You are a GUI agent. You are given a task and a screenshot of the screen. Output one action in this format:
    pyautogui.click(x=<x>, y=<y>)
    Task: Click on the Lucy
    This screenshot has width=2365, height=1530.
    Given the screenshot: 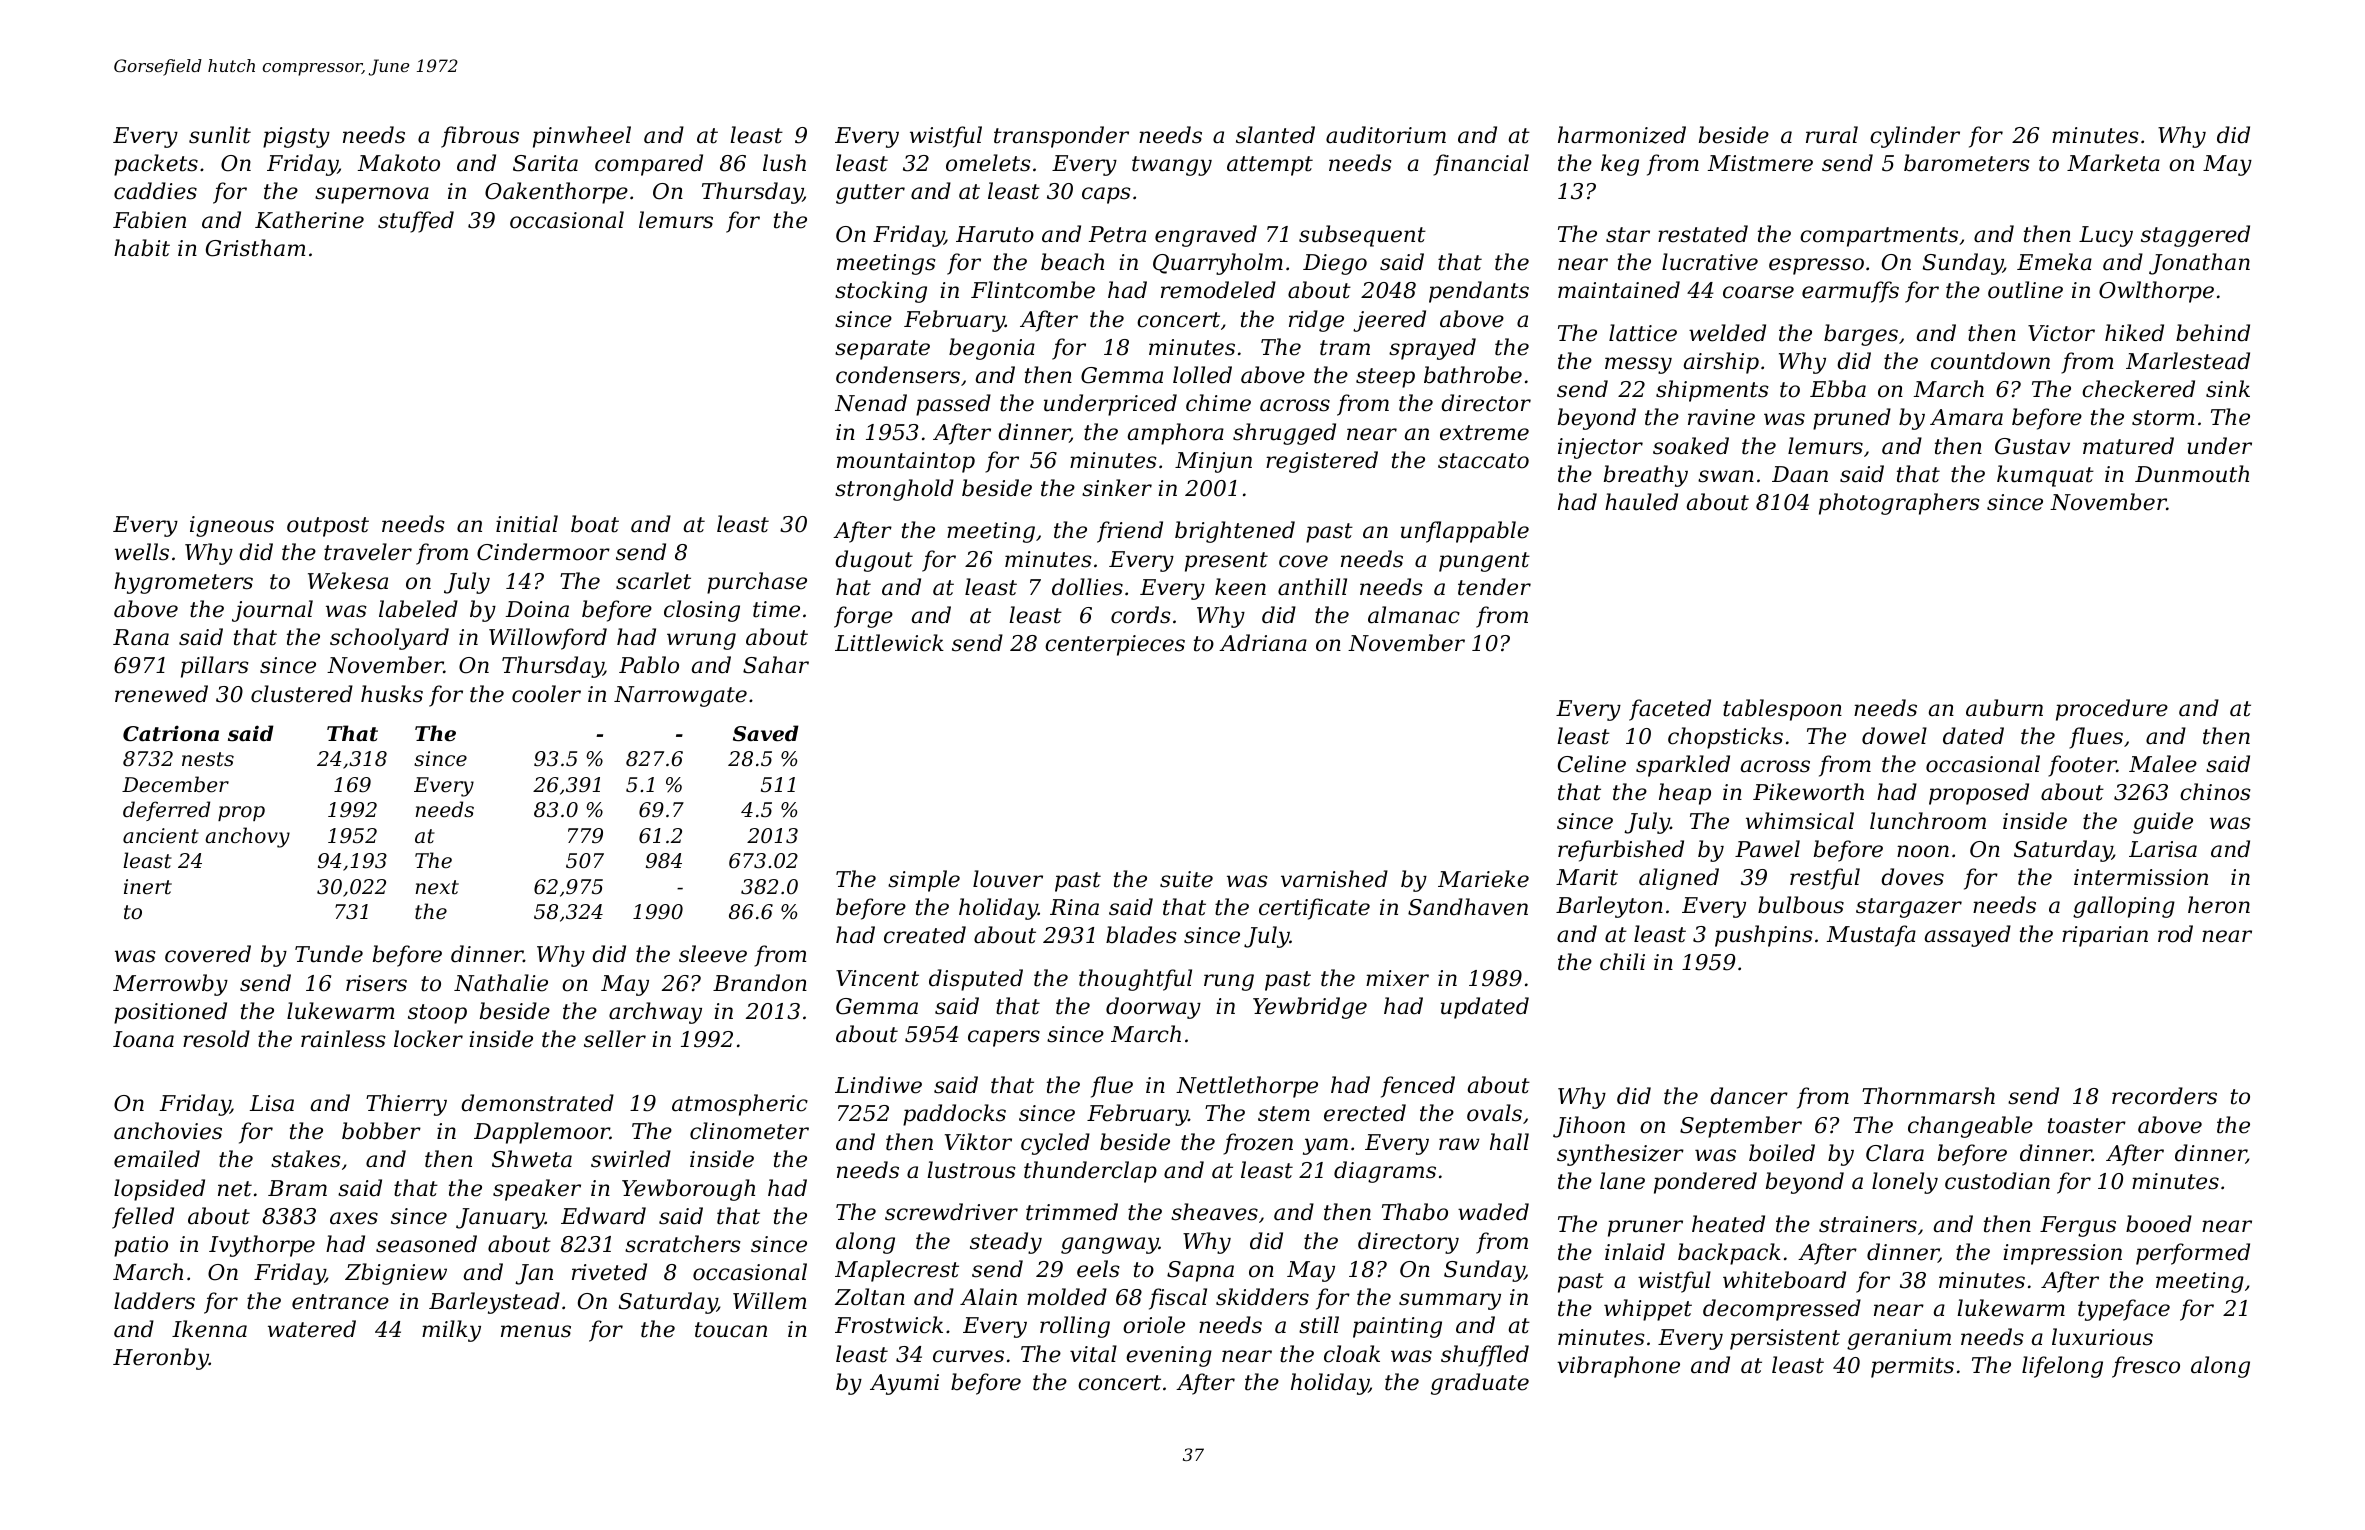 What is the action you would take?
    pyautogui.click(x=2106, y=236)
